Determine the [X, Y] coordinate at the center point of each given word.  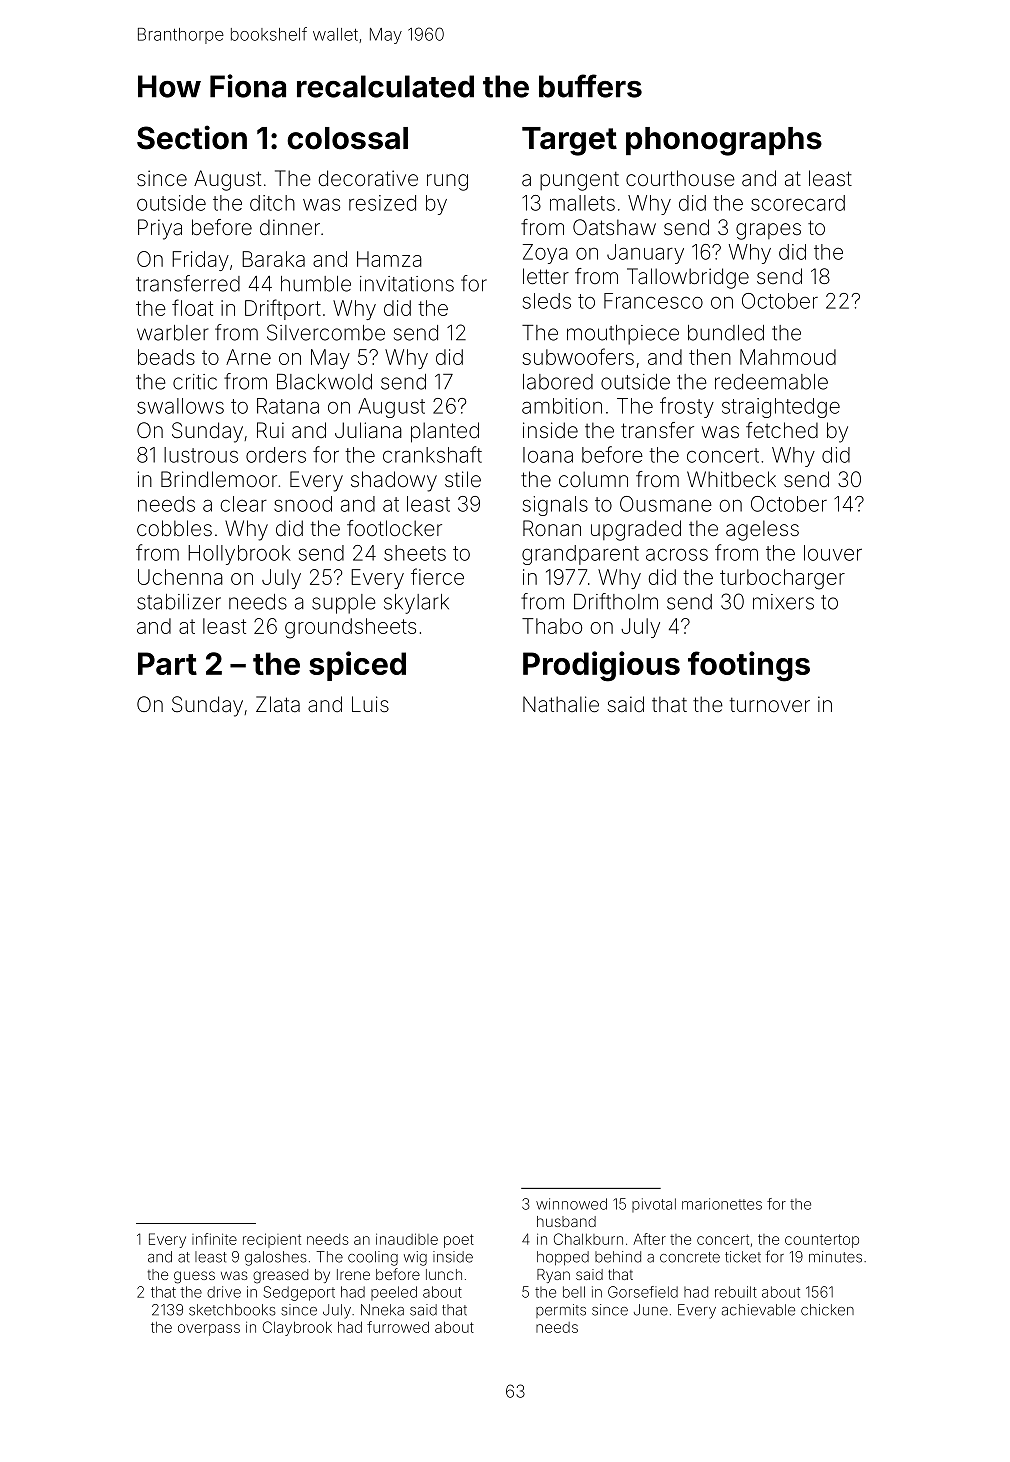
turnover [770, 705]
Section [192, 137]
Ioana [548, 455]
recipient [272, 1240]
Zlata [278, 704]
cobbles [174, 528]
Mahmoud [788, 357]
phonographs [724, 141]
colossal [347, 138]
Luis [370, 704]
